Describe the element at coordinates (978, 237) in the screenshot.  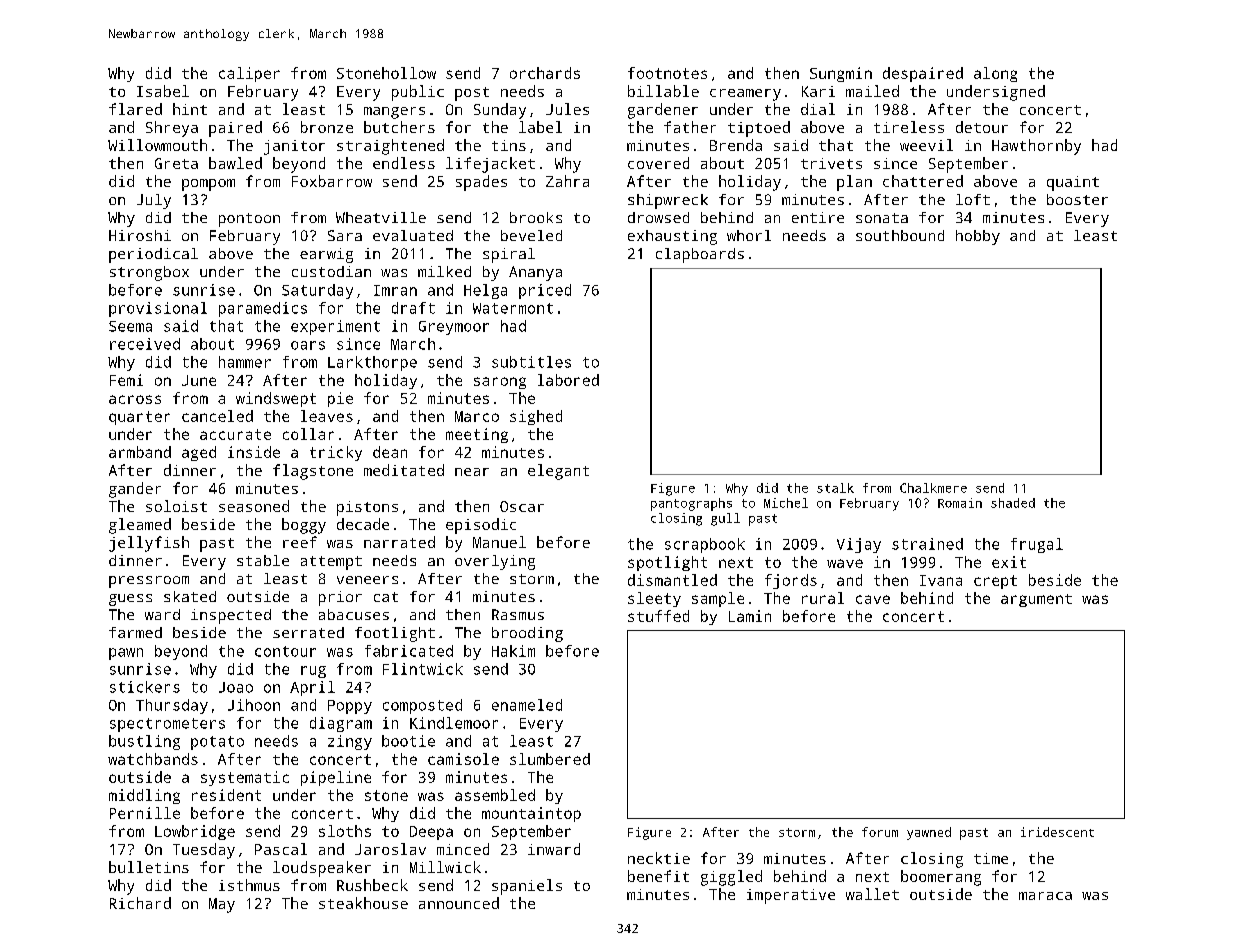
I see `hobby` at that location.
